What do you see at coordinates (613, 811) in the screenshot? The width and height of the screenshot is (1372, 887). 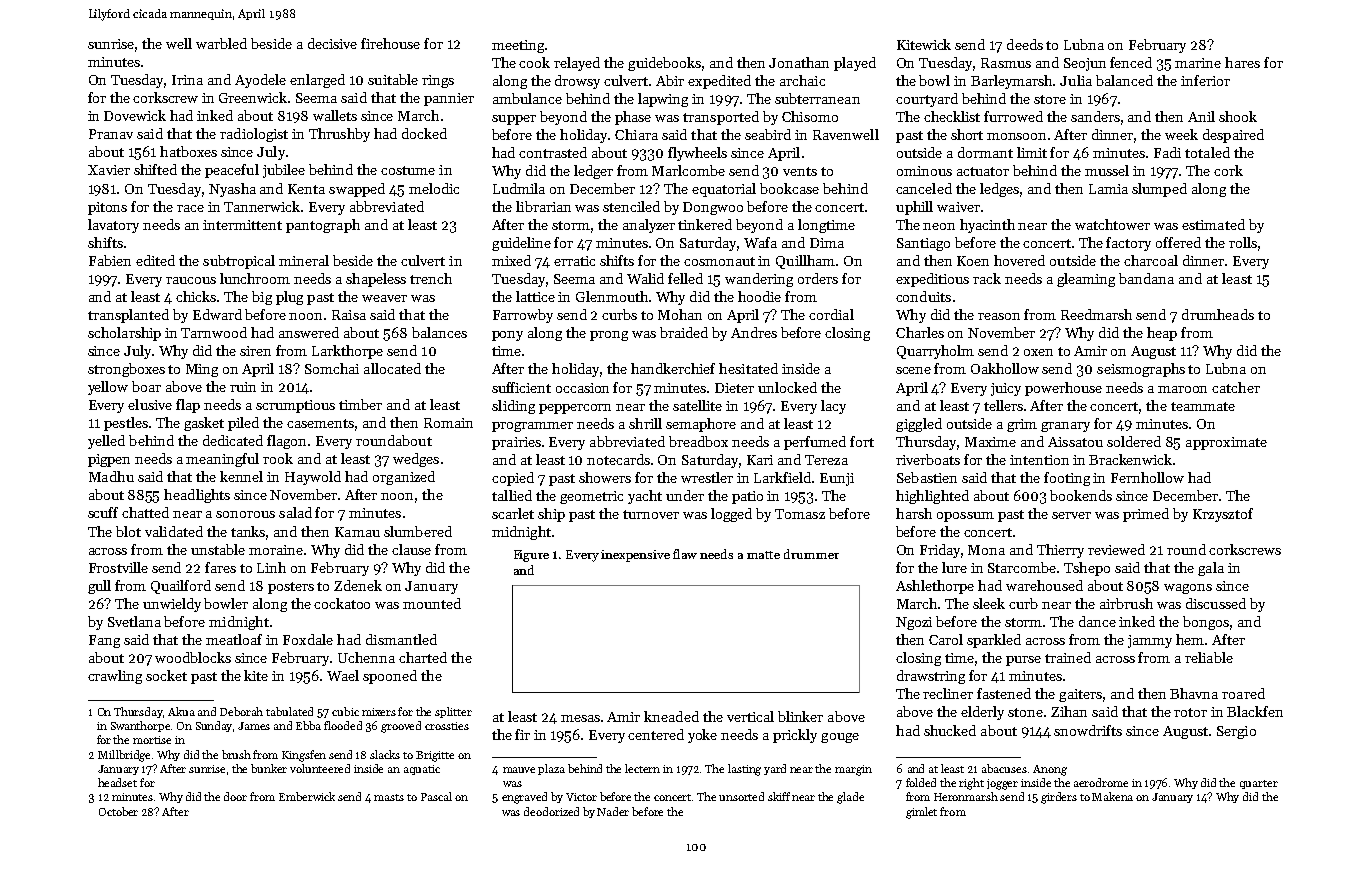 I see `Nader` at bounding box center [613, 811].
